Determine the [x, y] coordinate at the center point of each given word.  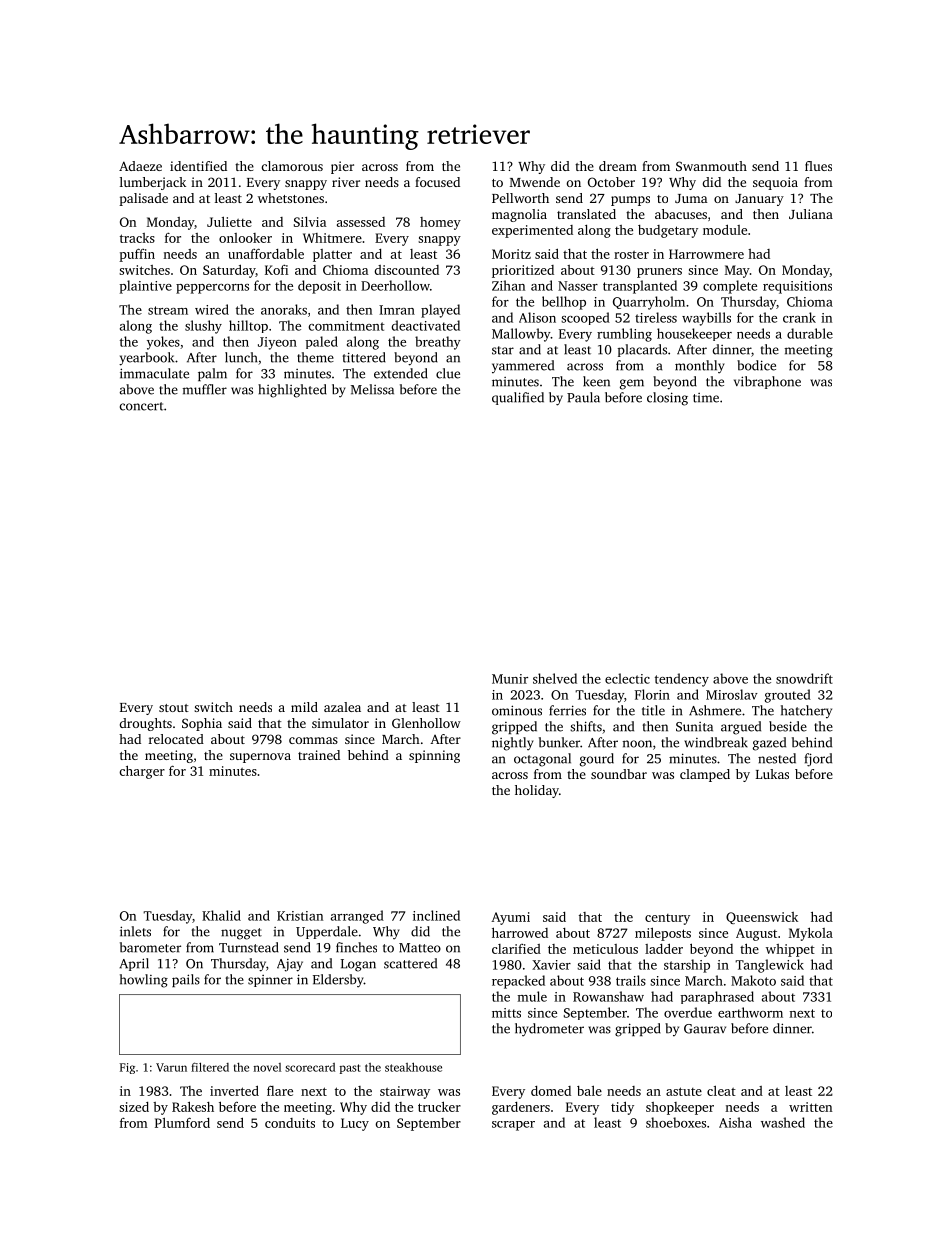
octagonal [542, 760]
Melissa [372, 389]
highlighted [292, 391]
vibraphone [767, 382]
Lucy [355, 1124]
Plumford [182, 1122]
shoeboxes [676, 1122]
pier [342, 167]
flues [818, 166]
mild [304, 707]
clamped [705, 775]
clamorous [292, 166]
